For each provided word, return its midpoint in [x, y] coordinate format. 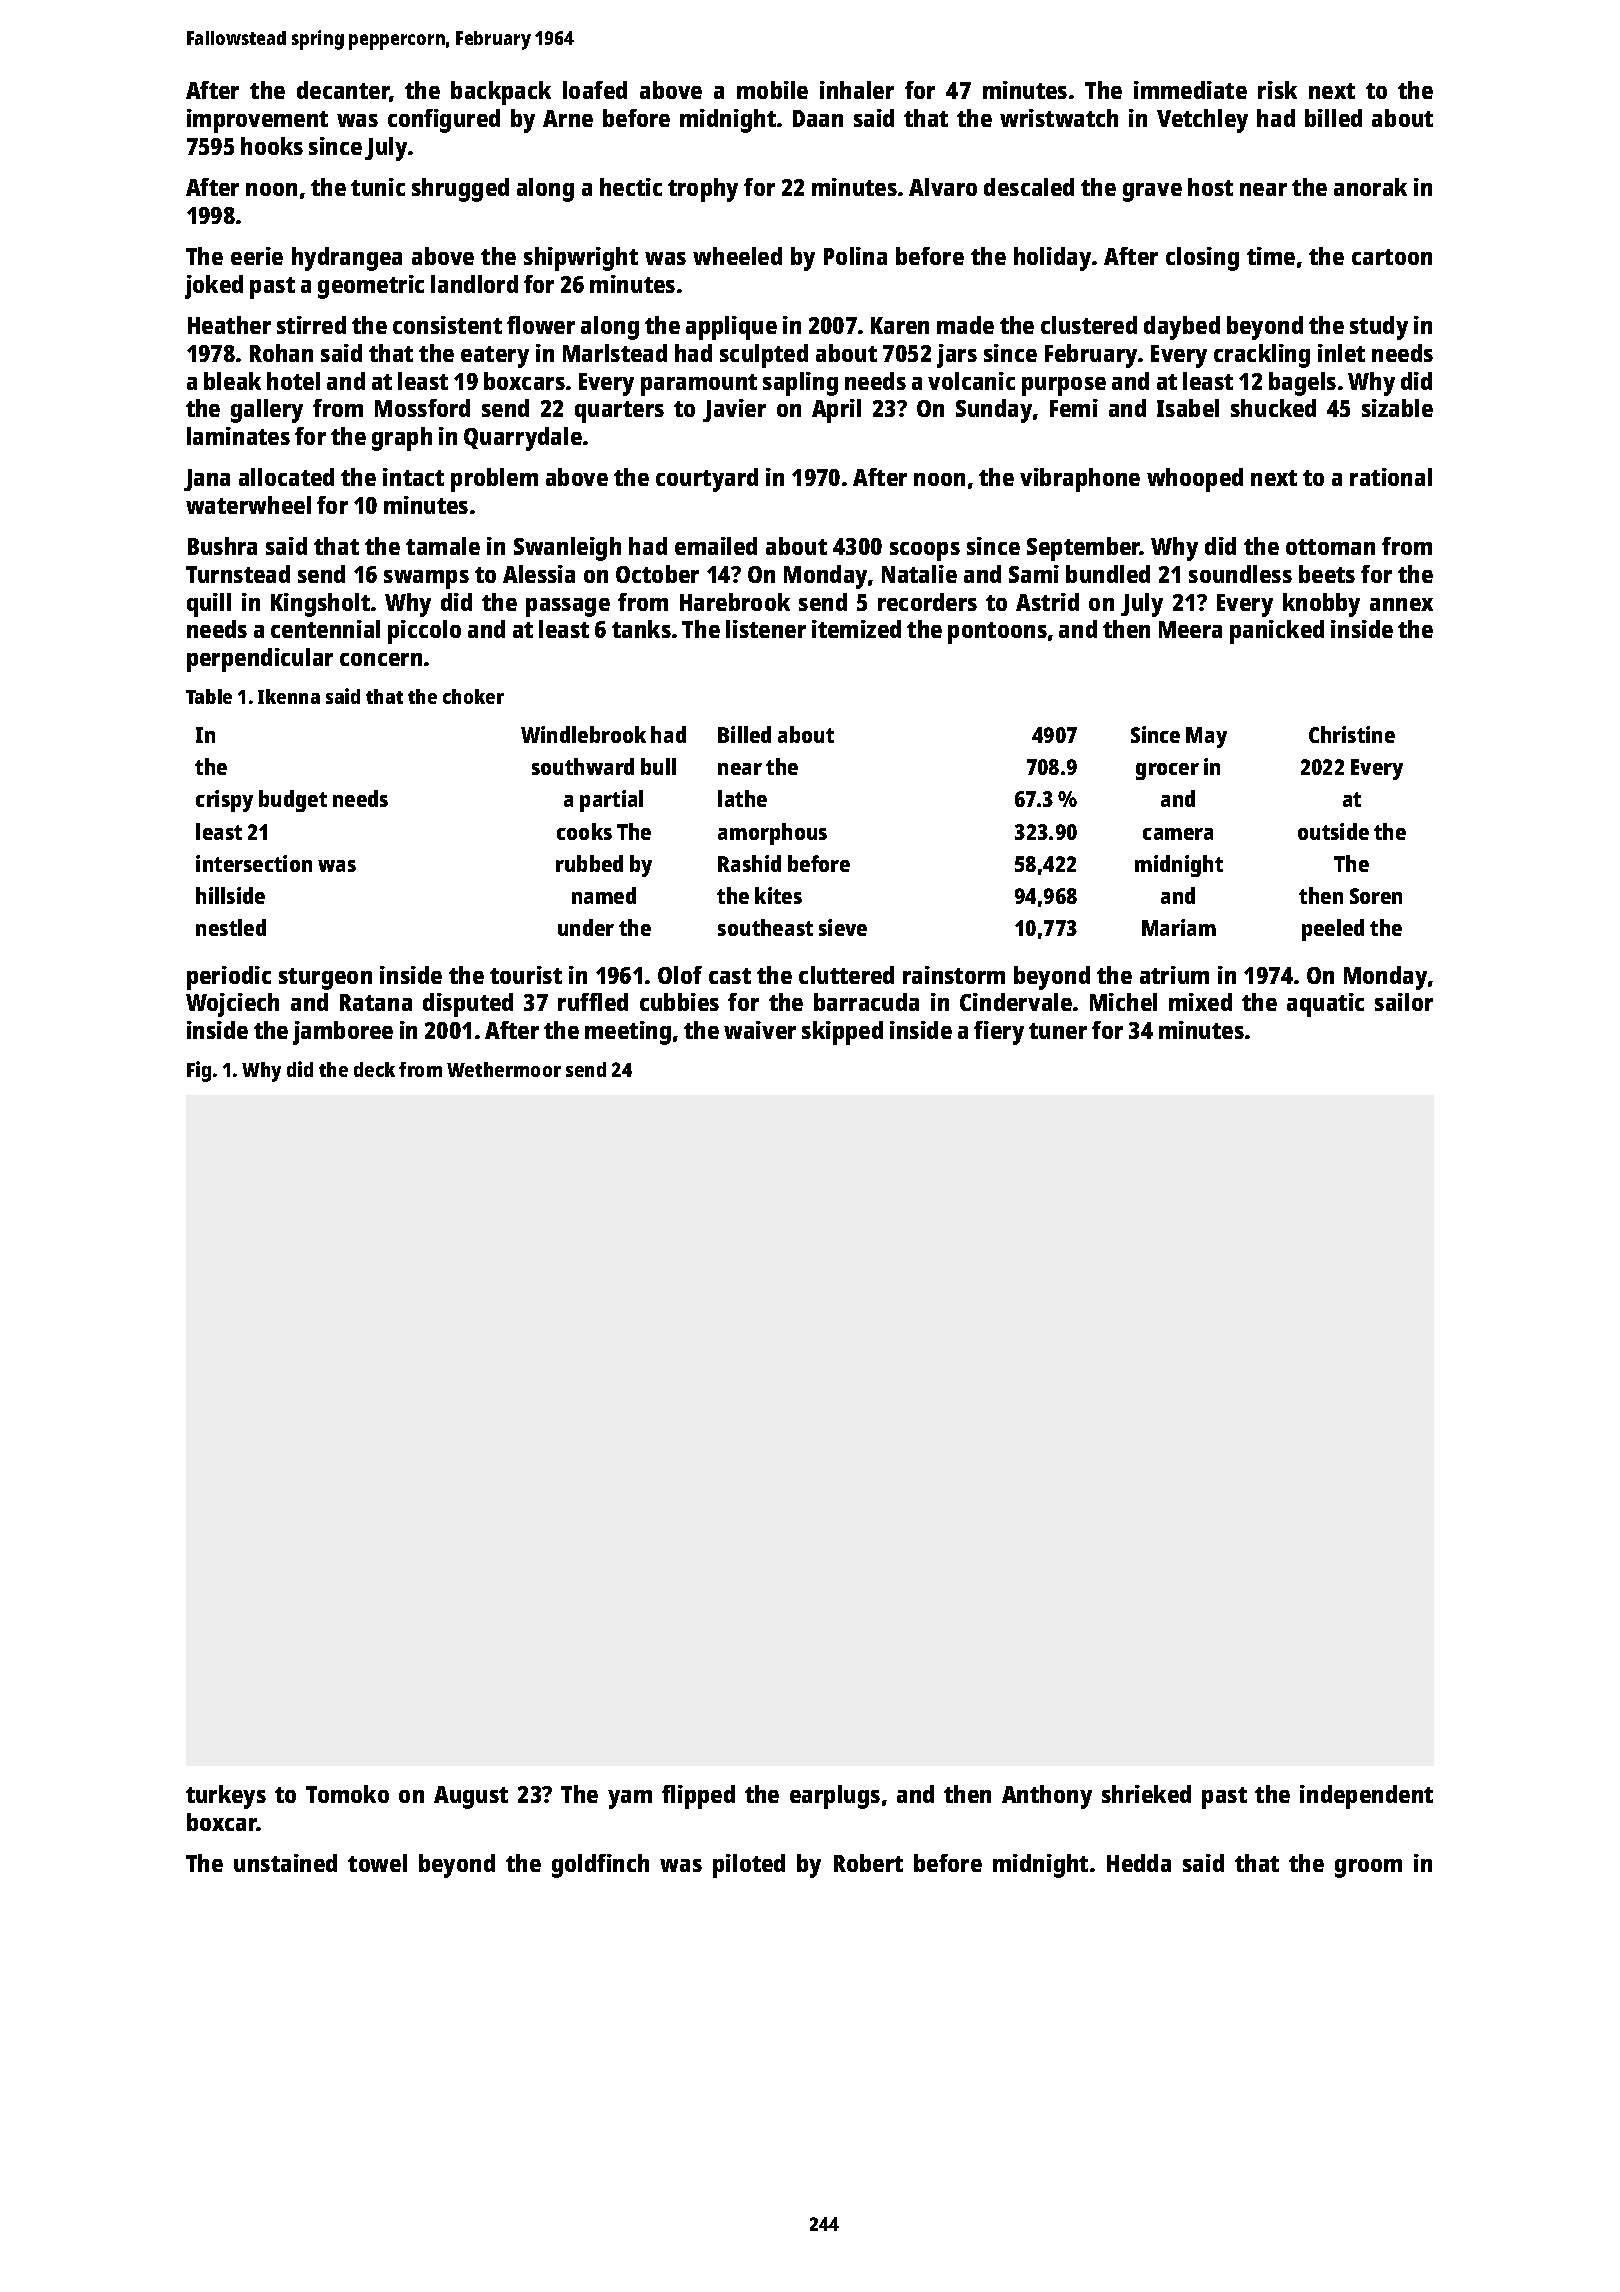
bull [658, 766]
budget [293, 801]
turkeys [226, 1797]
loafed [595, 90]
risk [1277, 90]
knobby [1321, 605]
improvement [257, 121]
